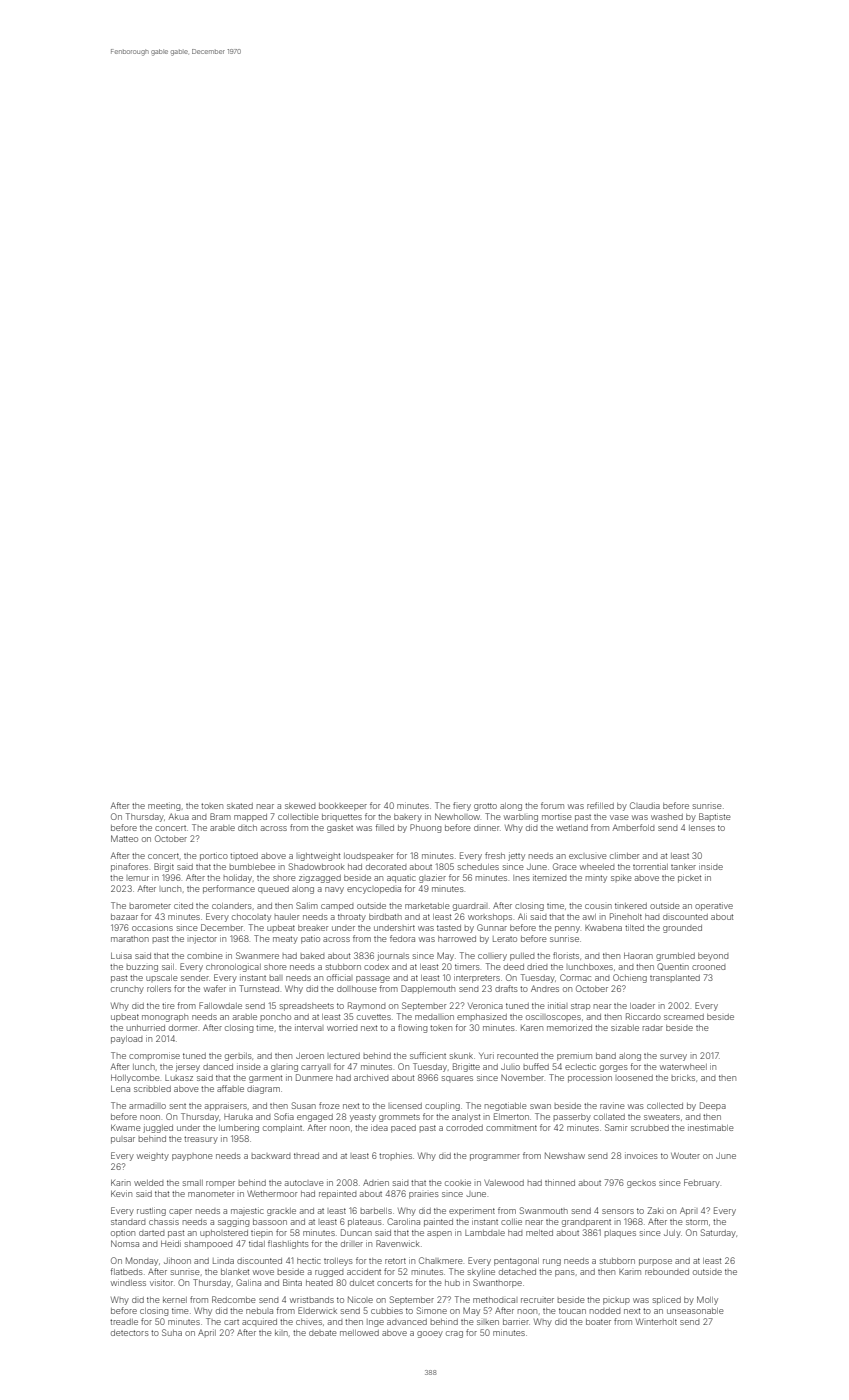 The image size is (849, 1400). Describe the element at coordinates (673, 967) in the screenshot. I see `Quentin` at that location.
